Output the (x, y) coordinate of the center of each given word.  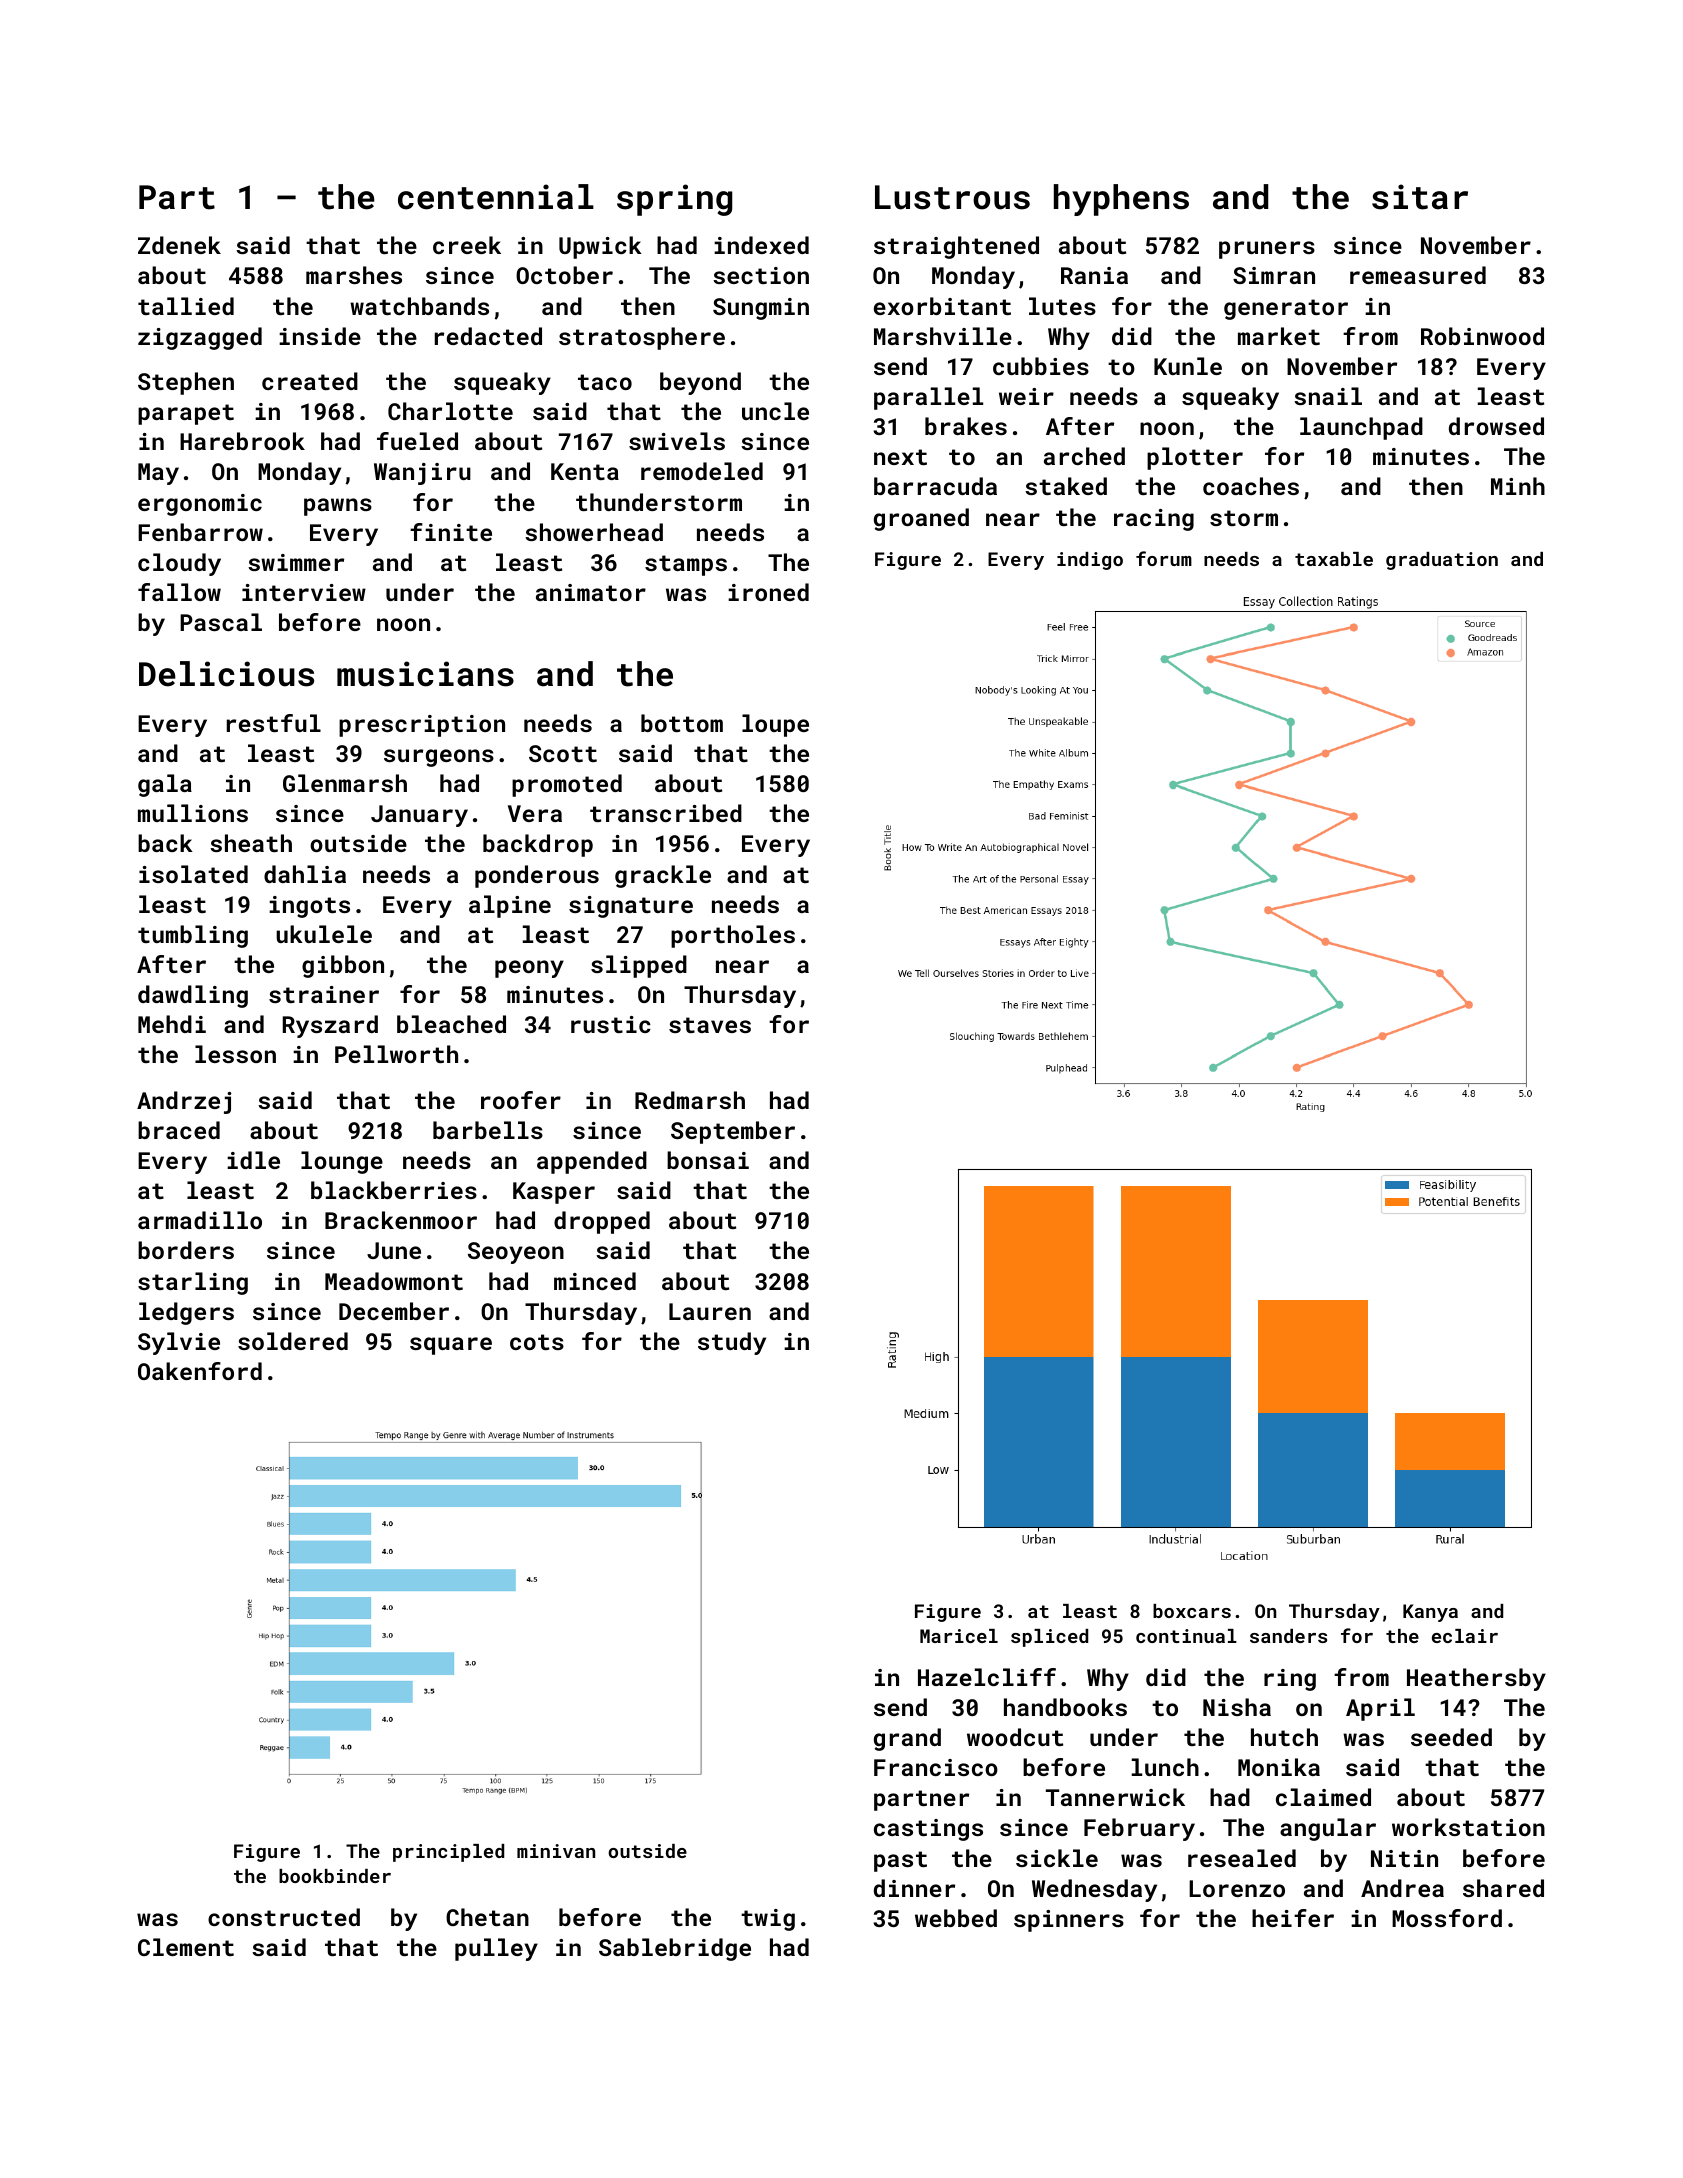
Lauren (710, 1311)
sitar (1420, 197)
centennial (496, 197)
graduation (1442, 561)
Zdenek (179, 245)
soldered (293, 1341)
